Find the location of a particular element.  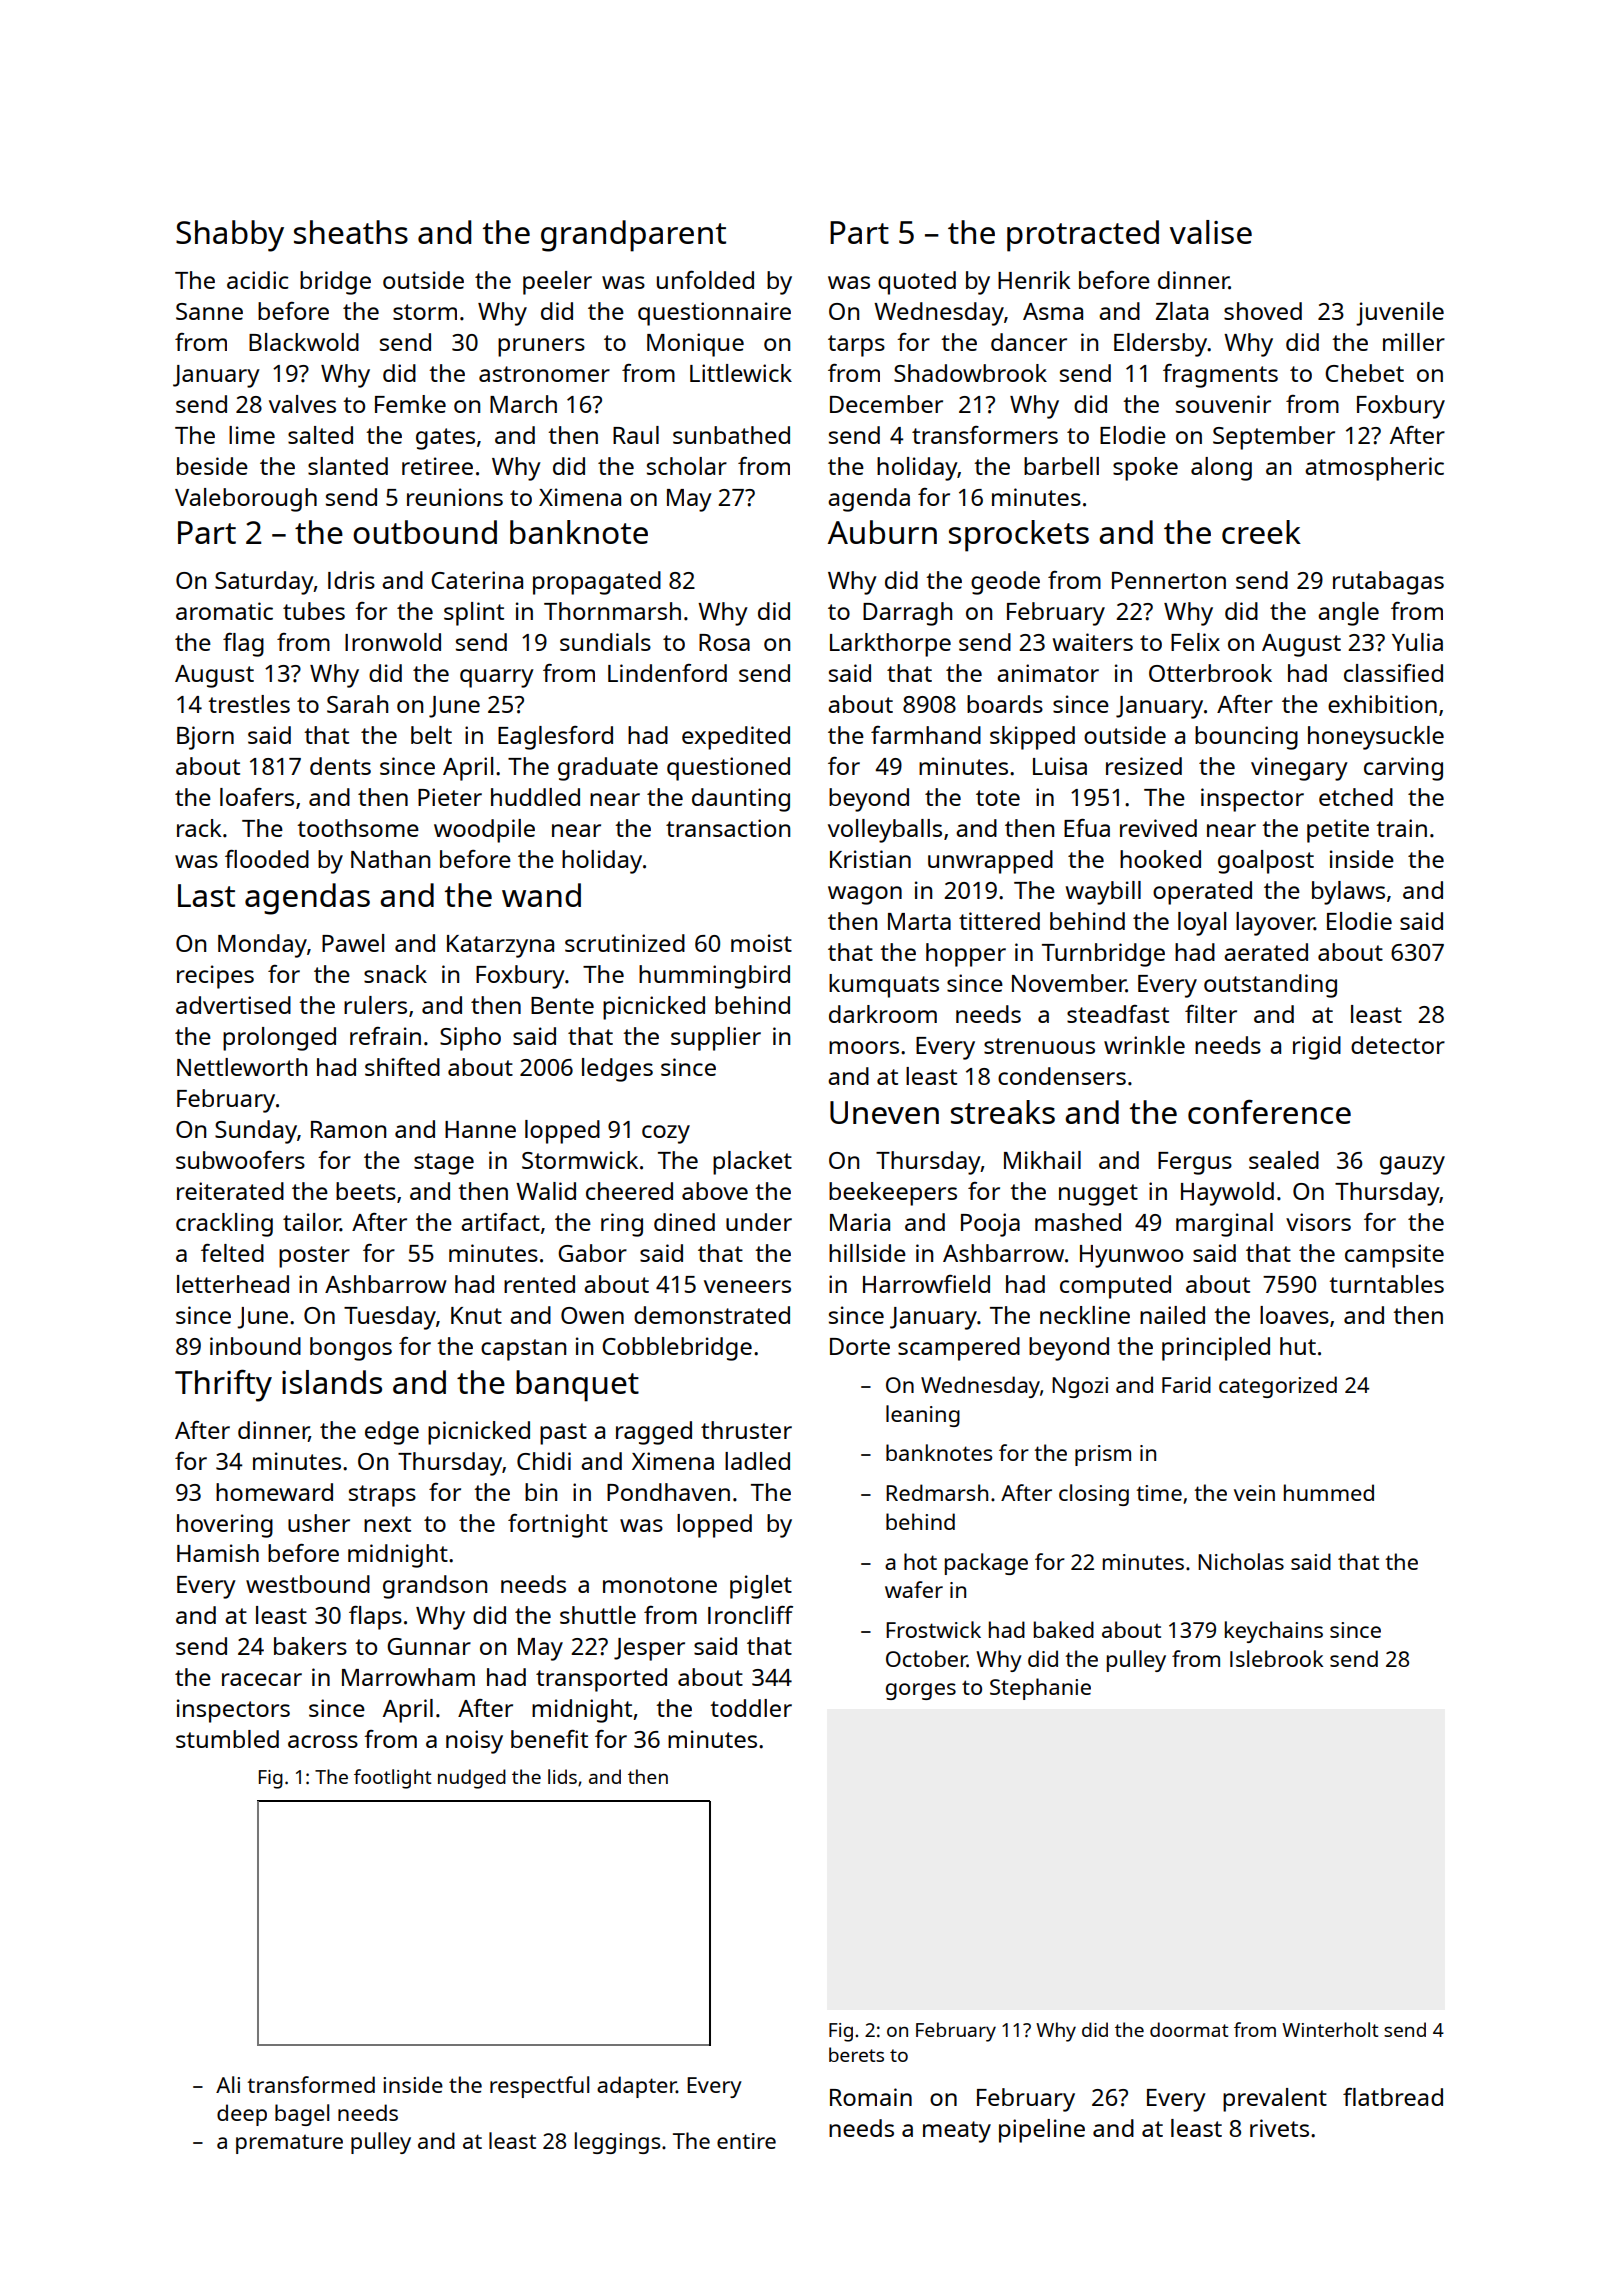

flag is located at coordinates (243, 645).
